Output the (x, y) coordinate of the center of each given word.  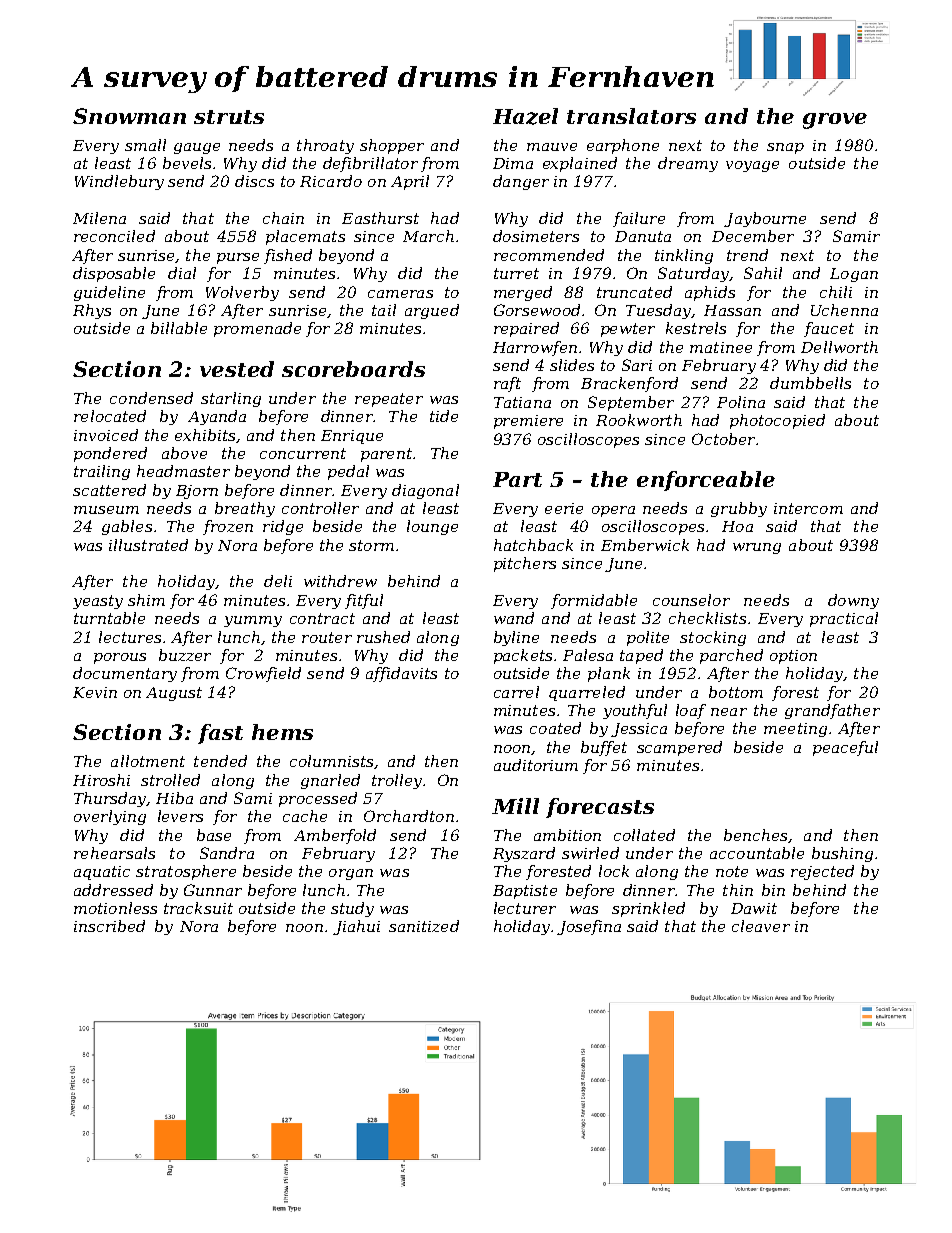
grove (835, 121)
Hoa (737, 526)
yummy (253, 621)
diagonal (425, 491)
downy (853, 601)
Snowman (129, 116)
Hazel (525, 116)
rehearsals (114, 853)
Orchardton (409, 816)
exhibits (205, 435)
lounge (432, 527)
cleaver (761, 926)
